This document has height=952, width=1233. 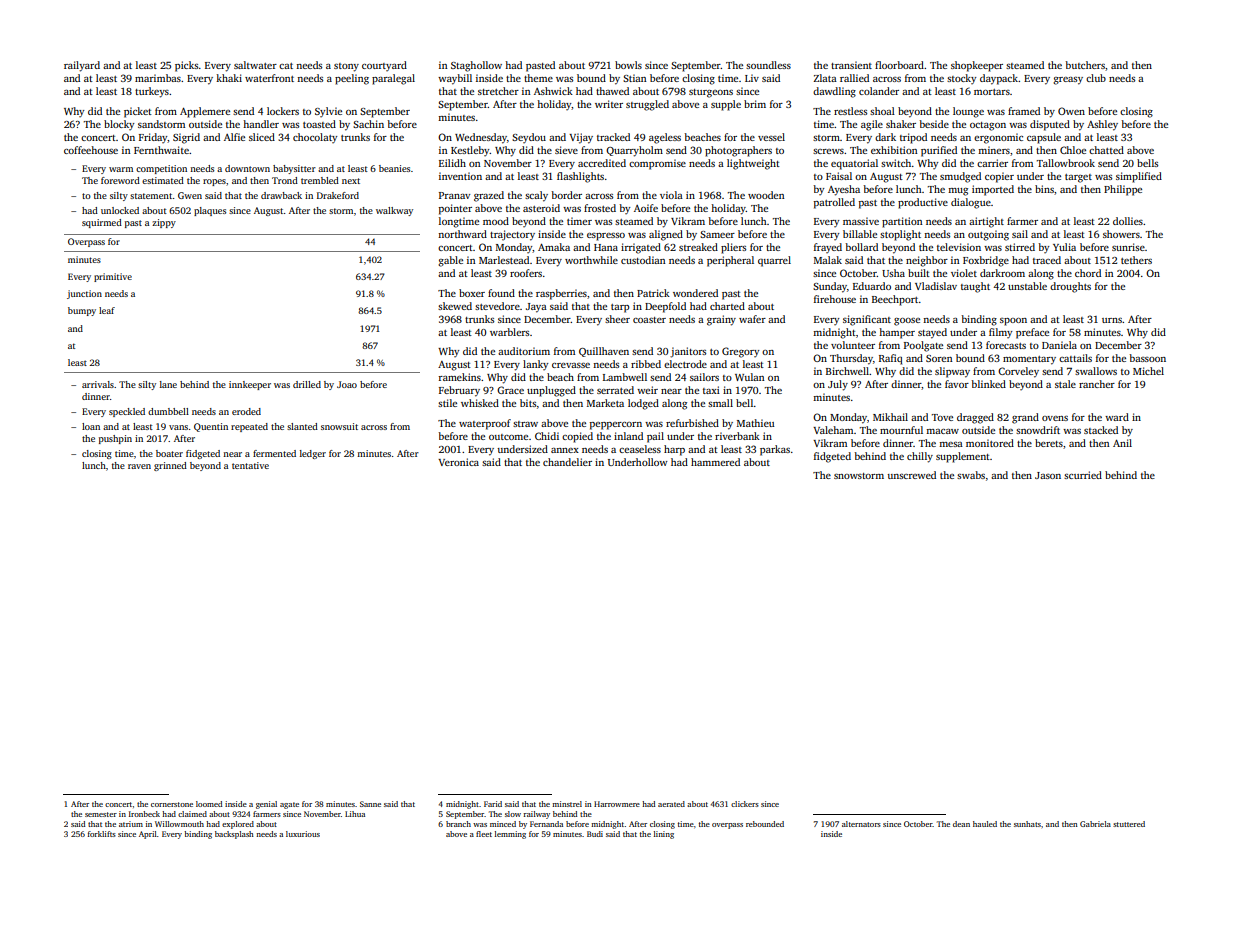 I want to click on Staghollow, so click(x=476, y=66).
